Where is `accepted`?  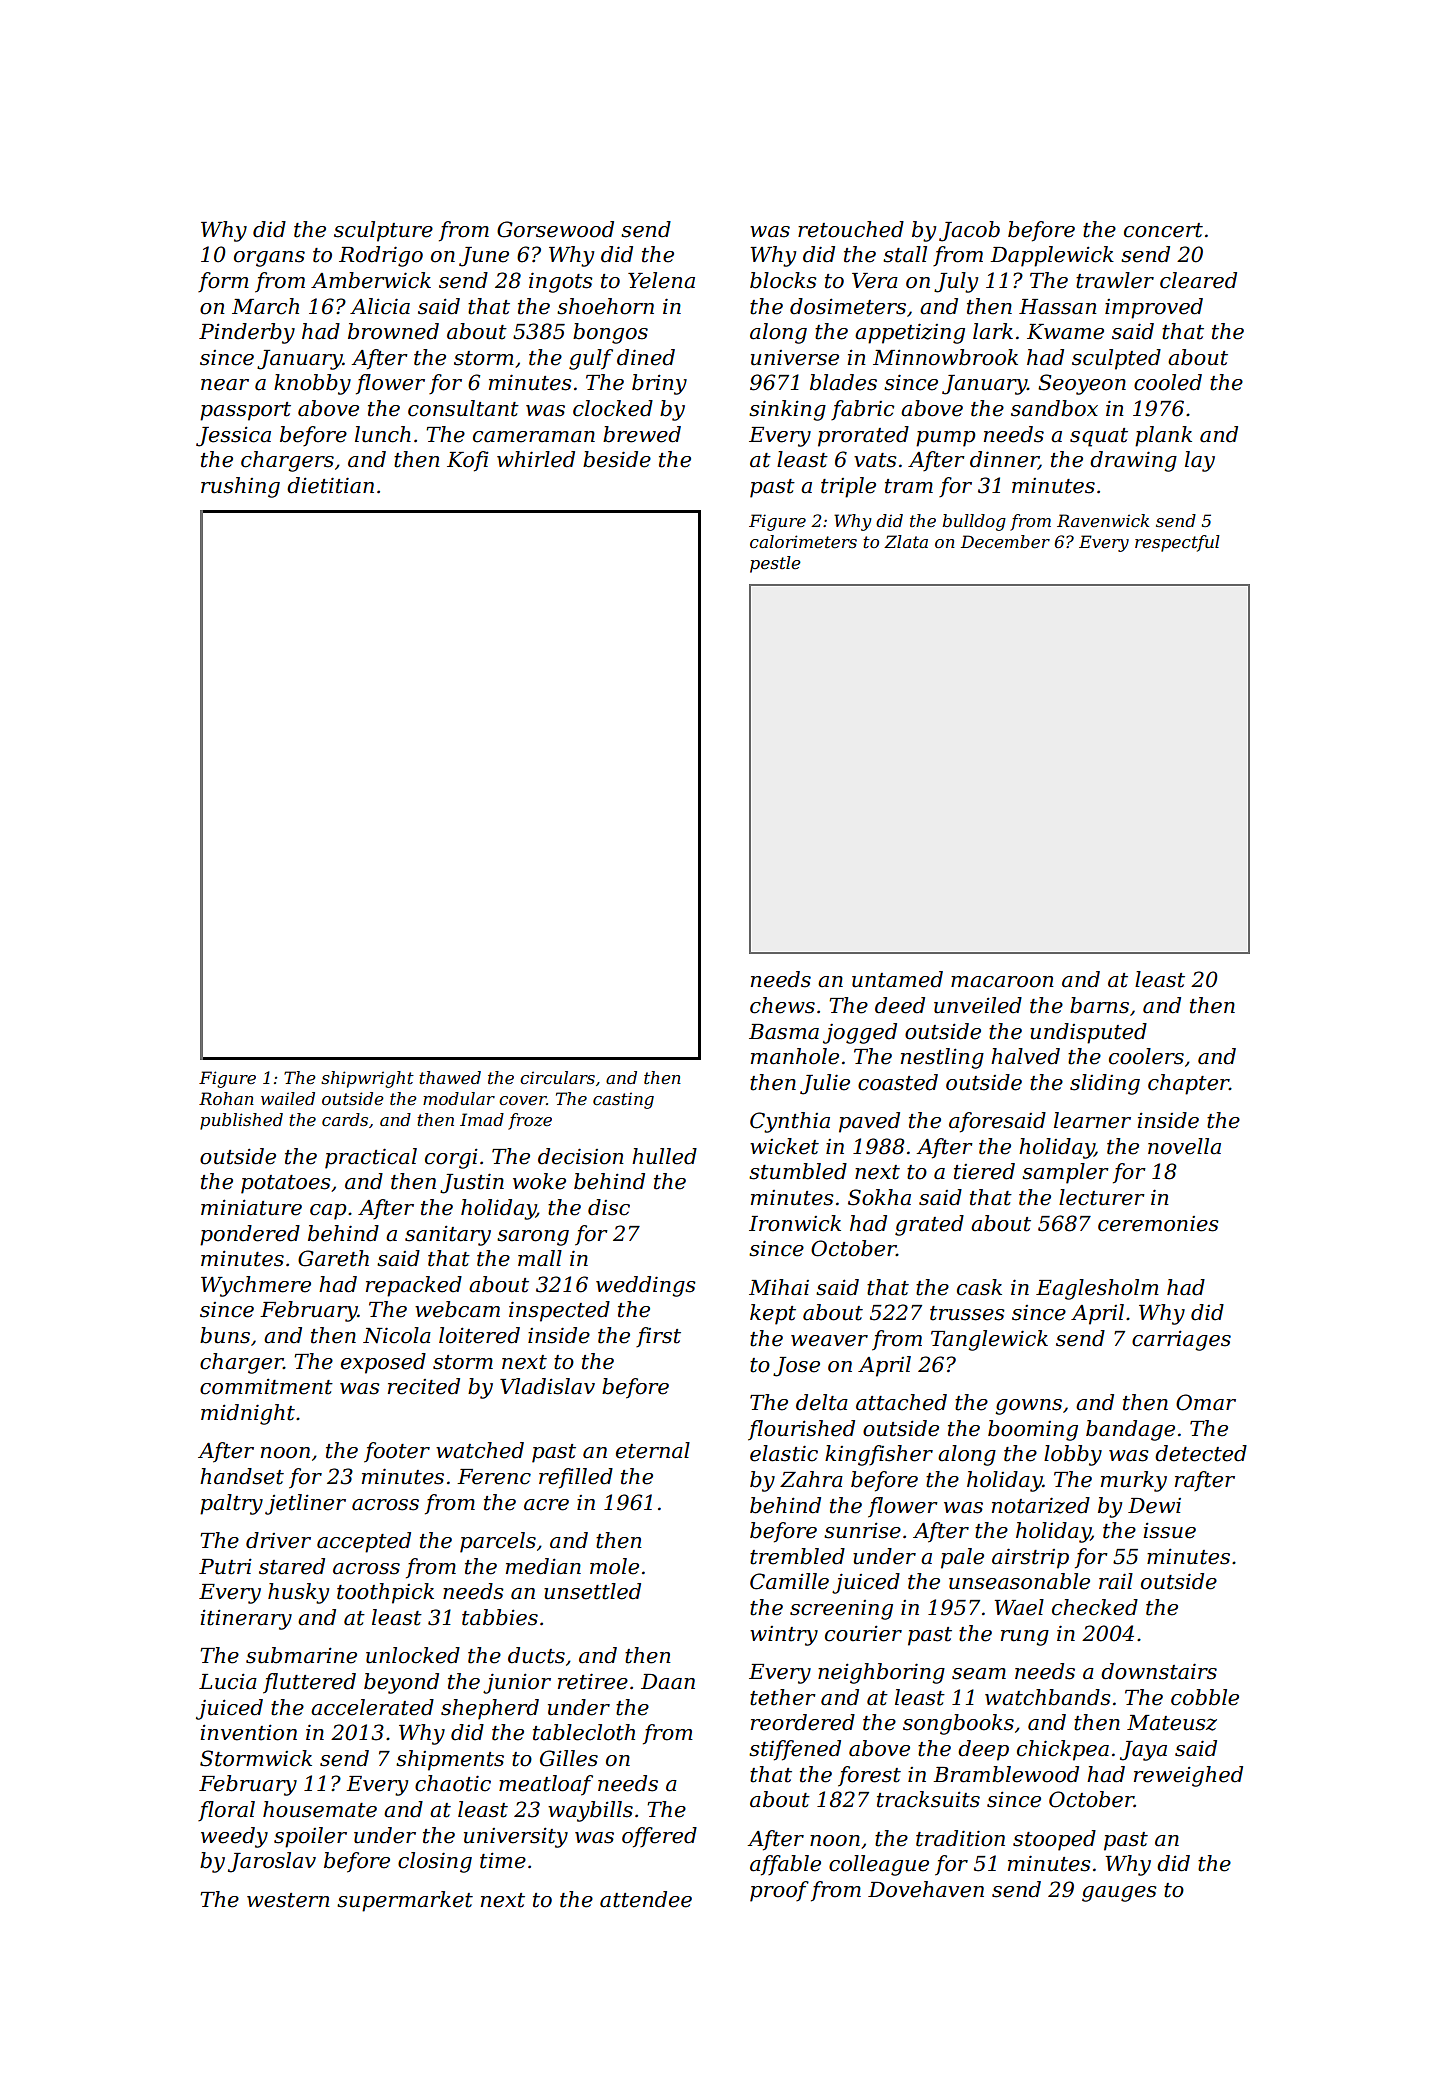
accepted is located at coordinates (364, 1542).
